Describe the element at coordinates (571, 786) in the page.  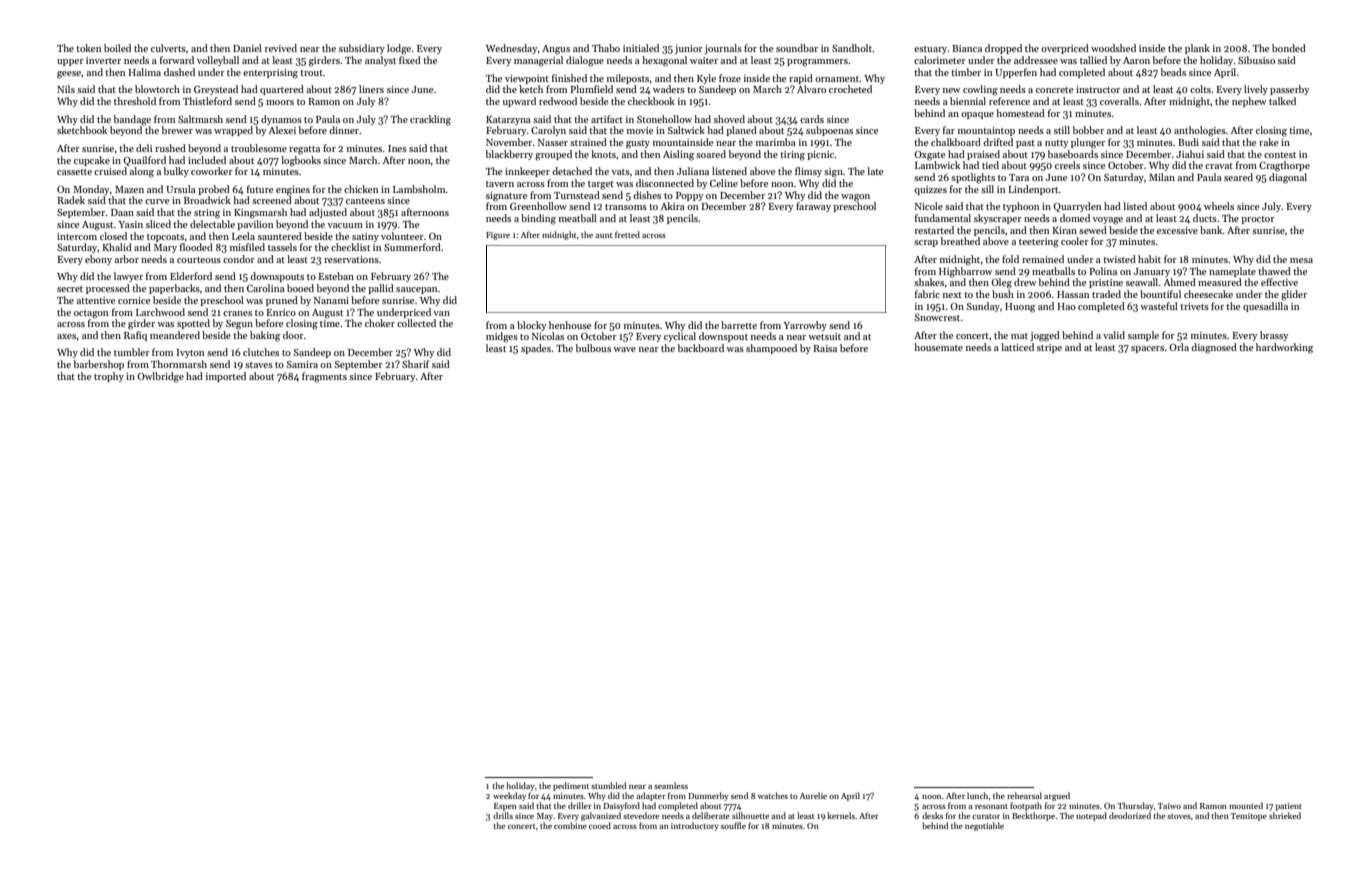
I see `pediment` at that location.
